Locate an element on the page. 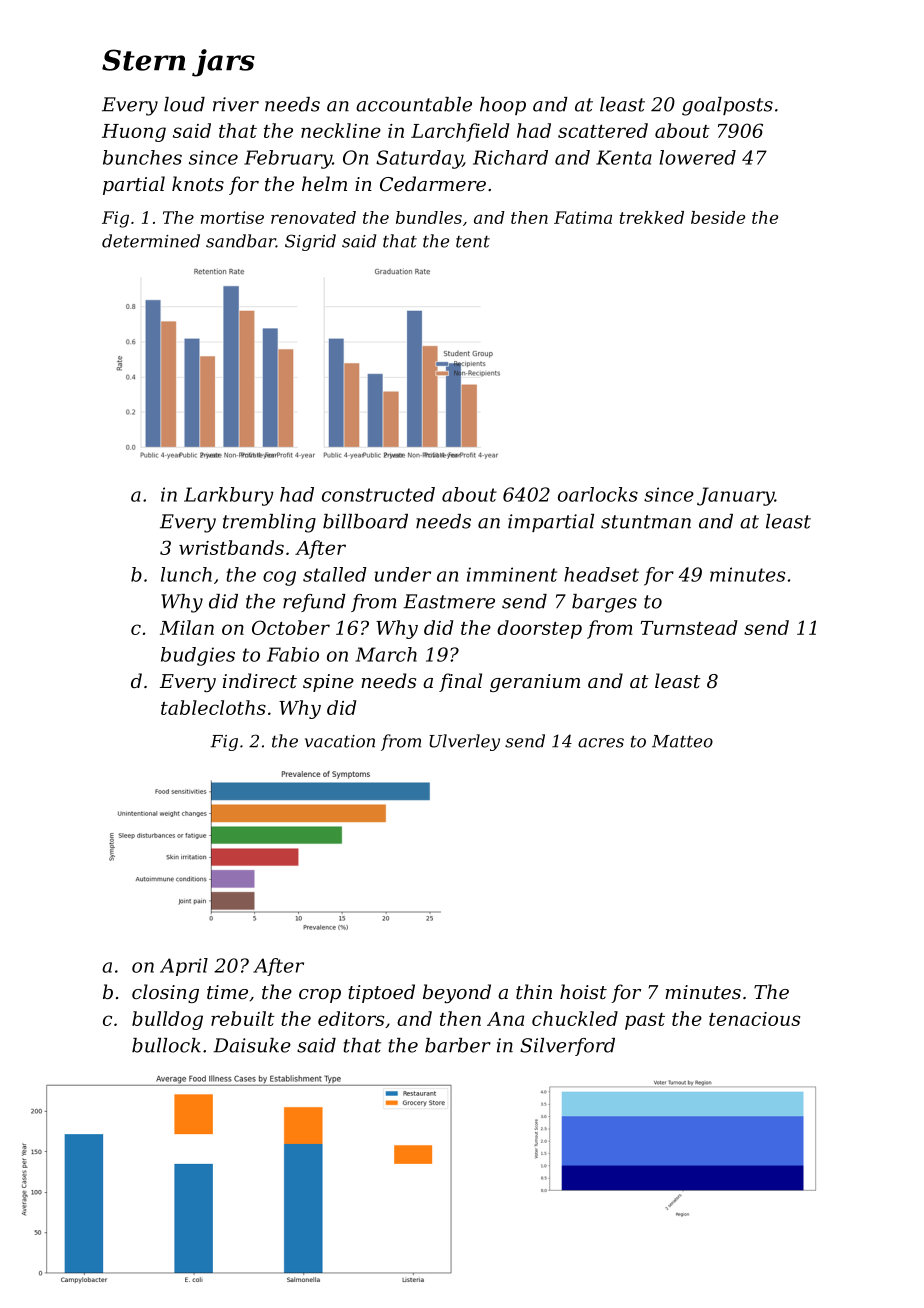 This page has height=1308, width=924. barber is located at coordinates (458, 1045).
